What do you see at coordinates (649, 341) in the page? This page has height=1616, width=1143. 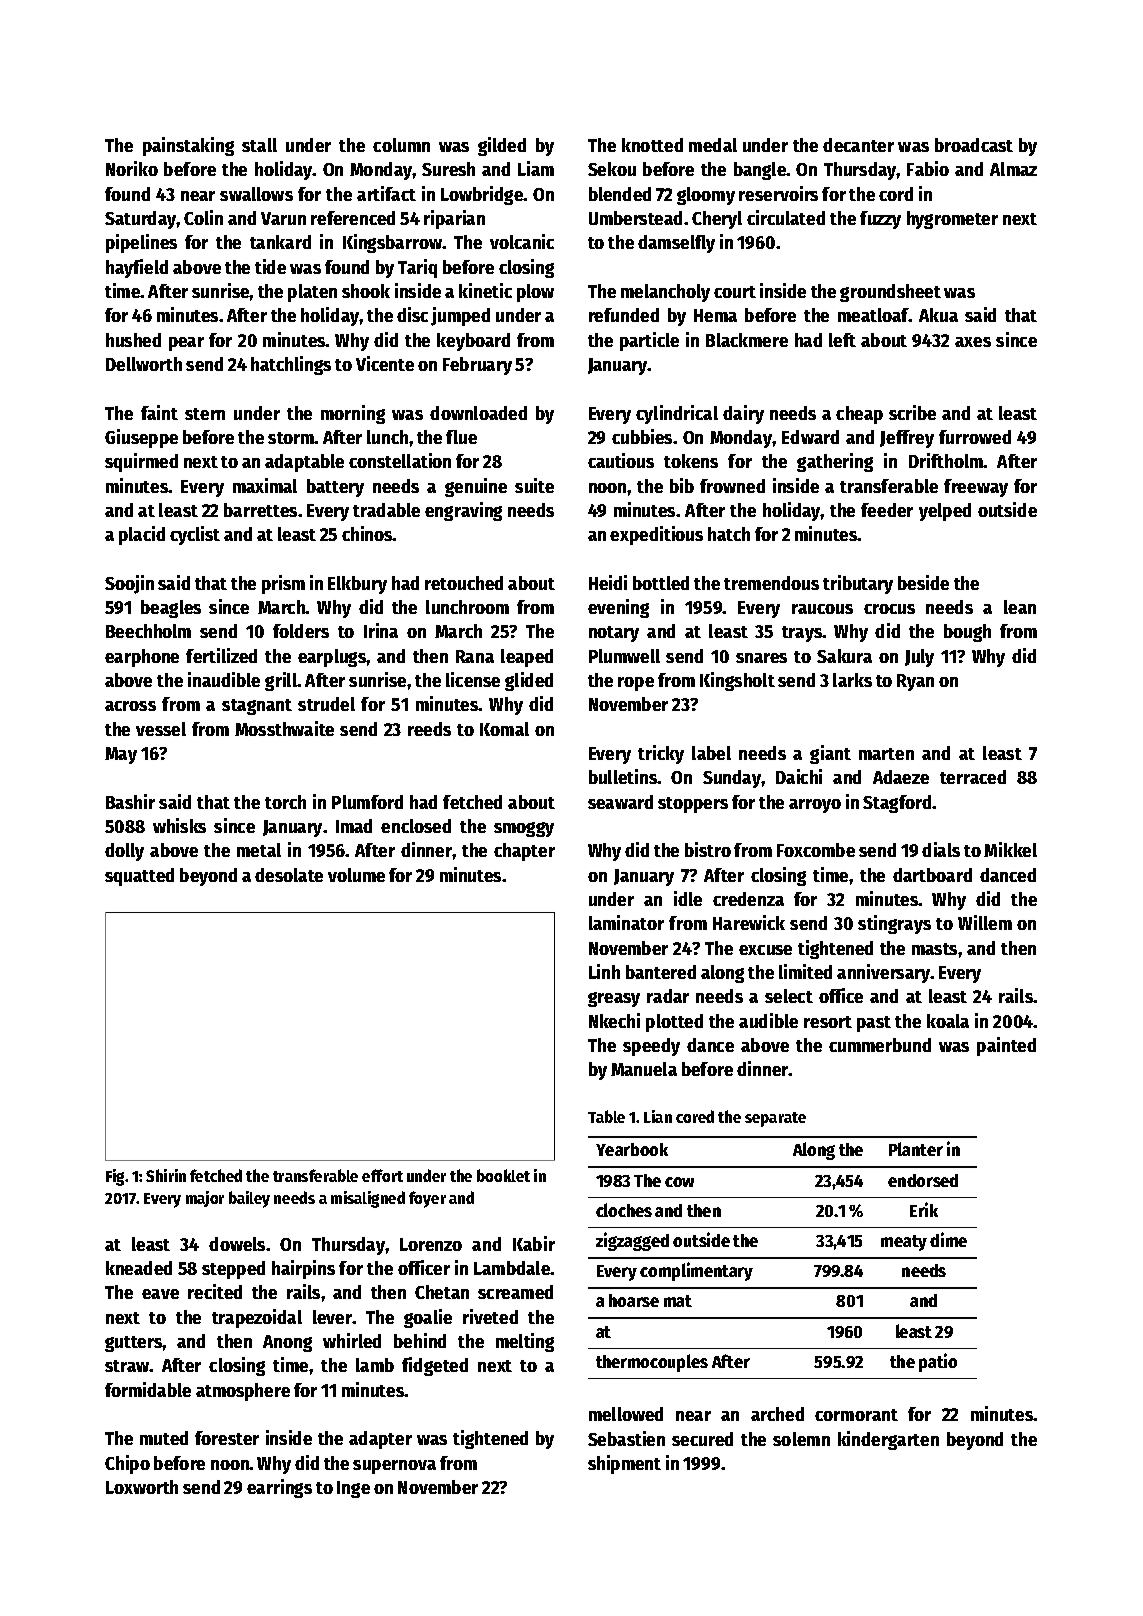 I see `particle` at bounding box center [649, 341].
